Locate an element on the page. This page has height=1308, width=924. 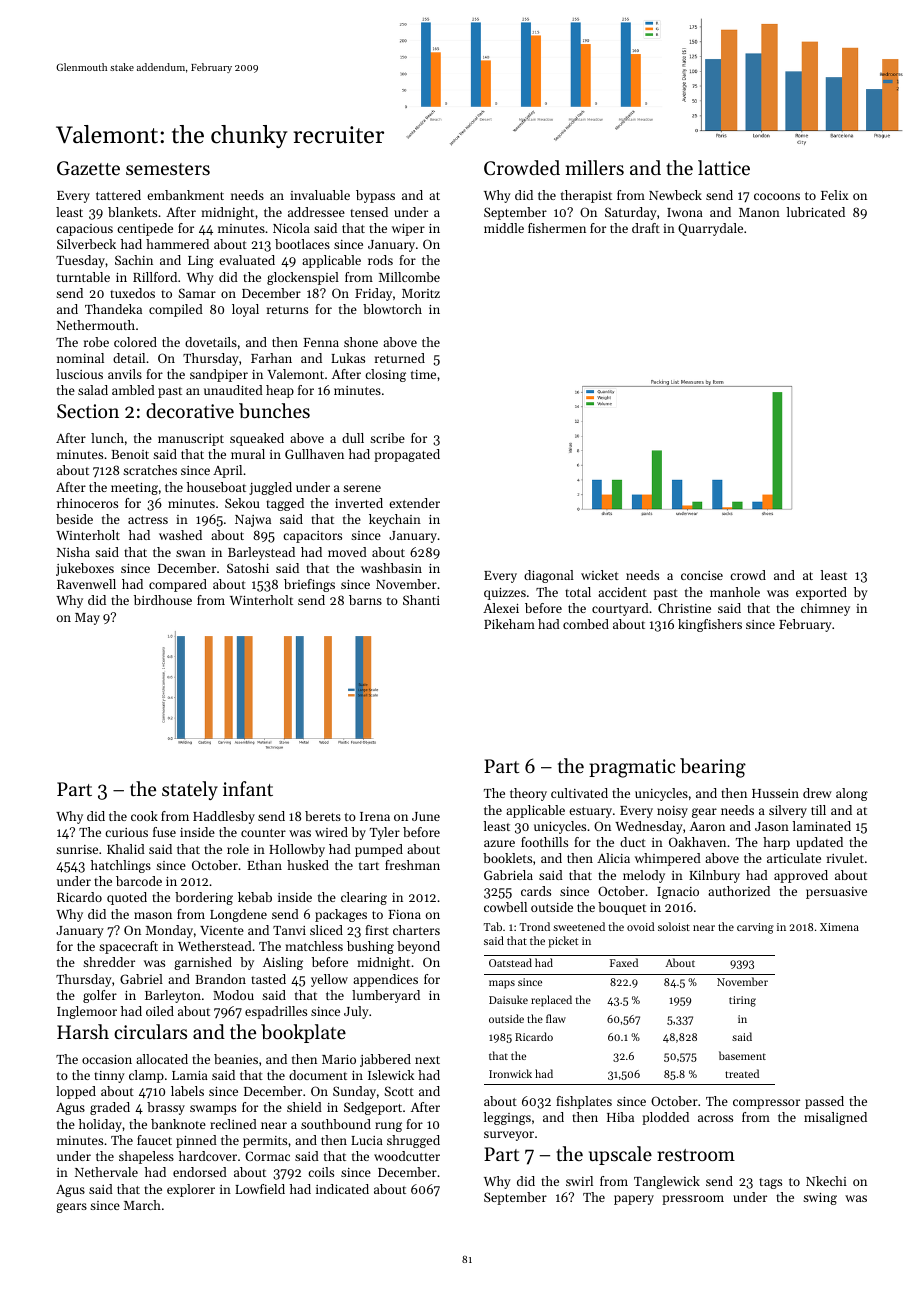
extender is located at coordinates (414, 503).
